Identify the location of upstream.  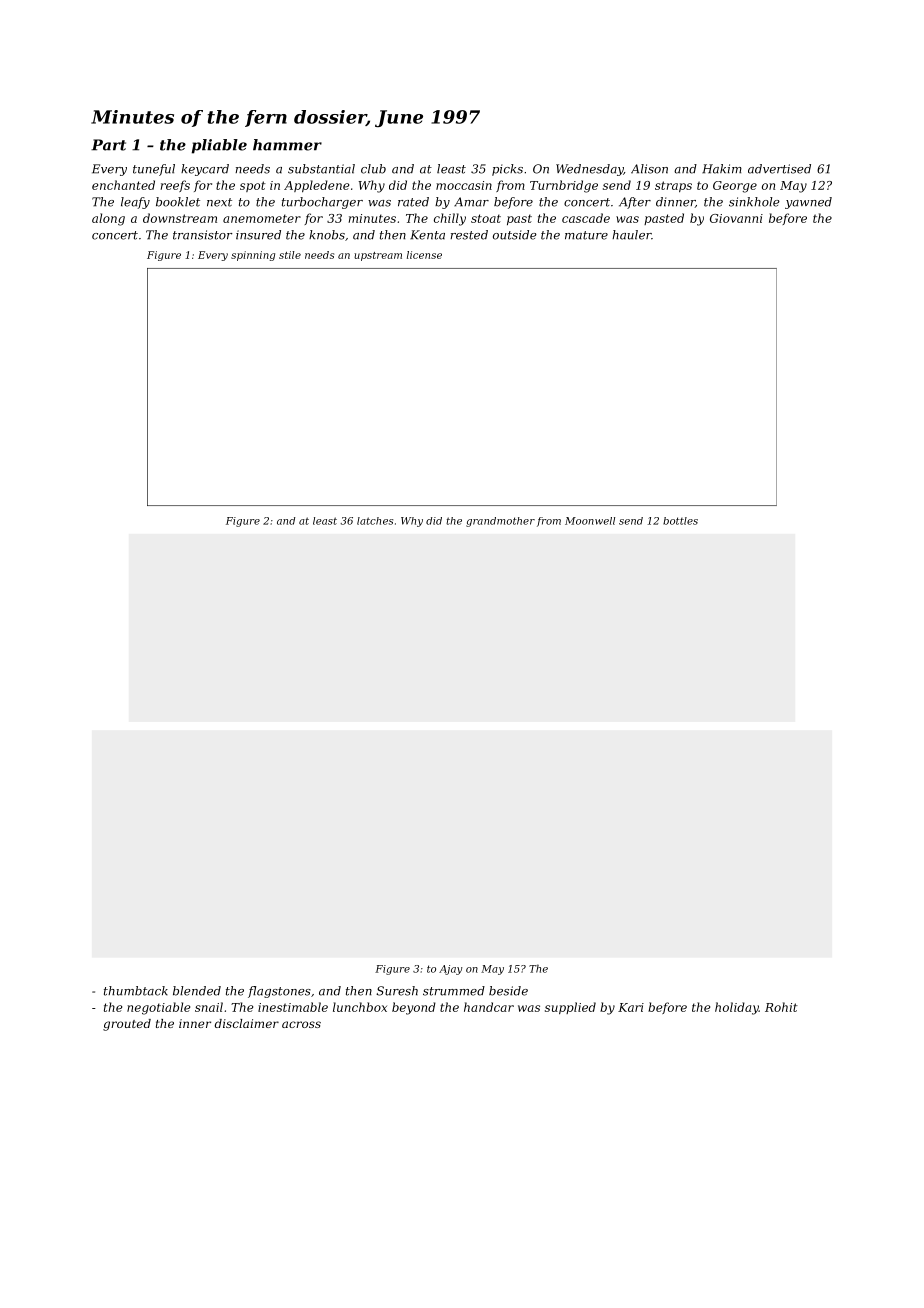
(378, 256).
